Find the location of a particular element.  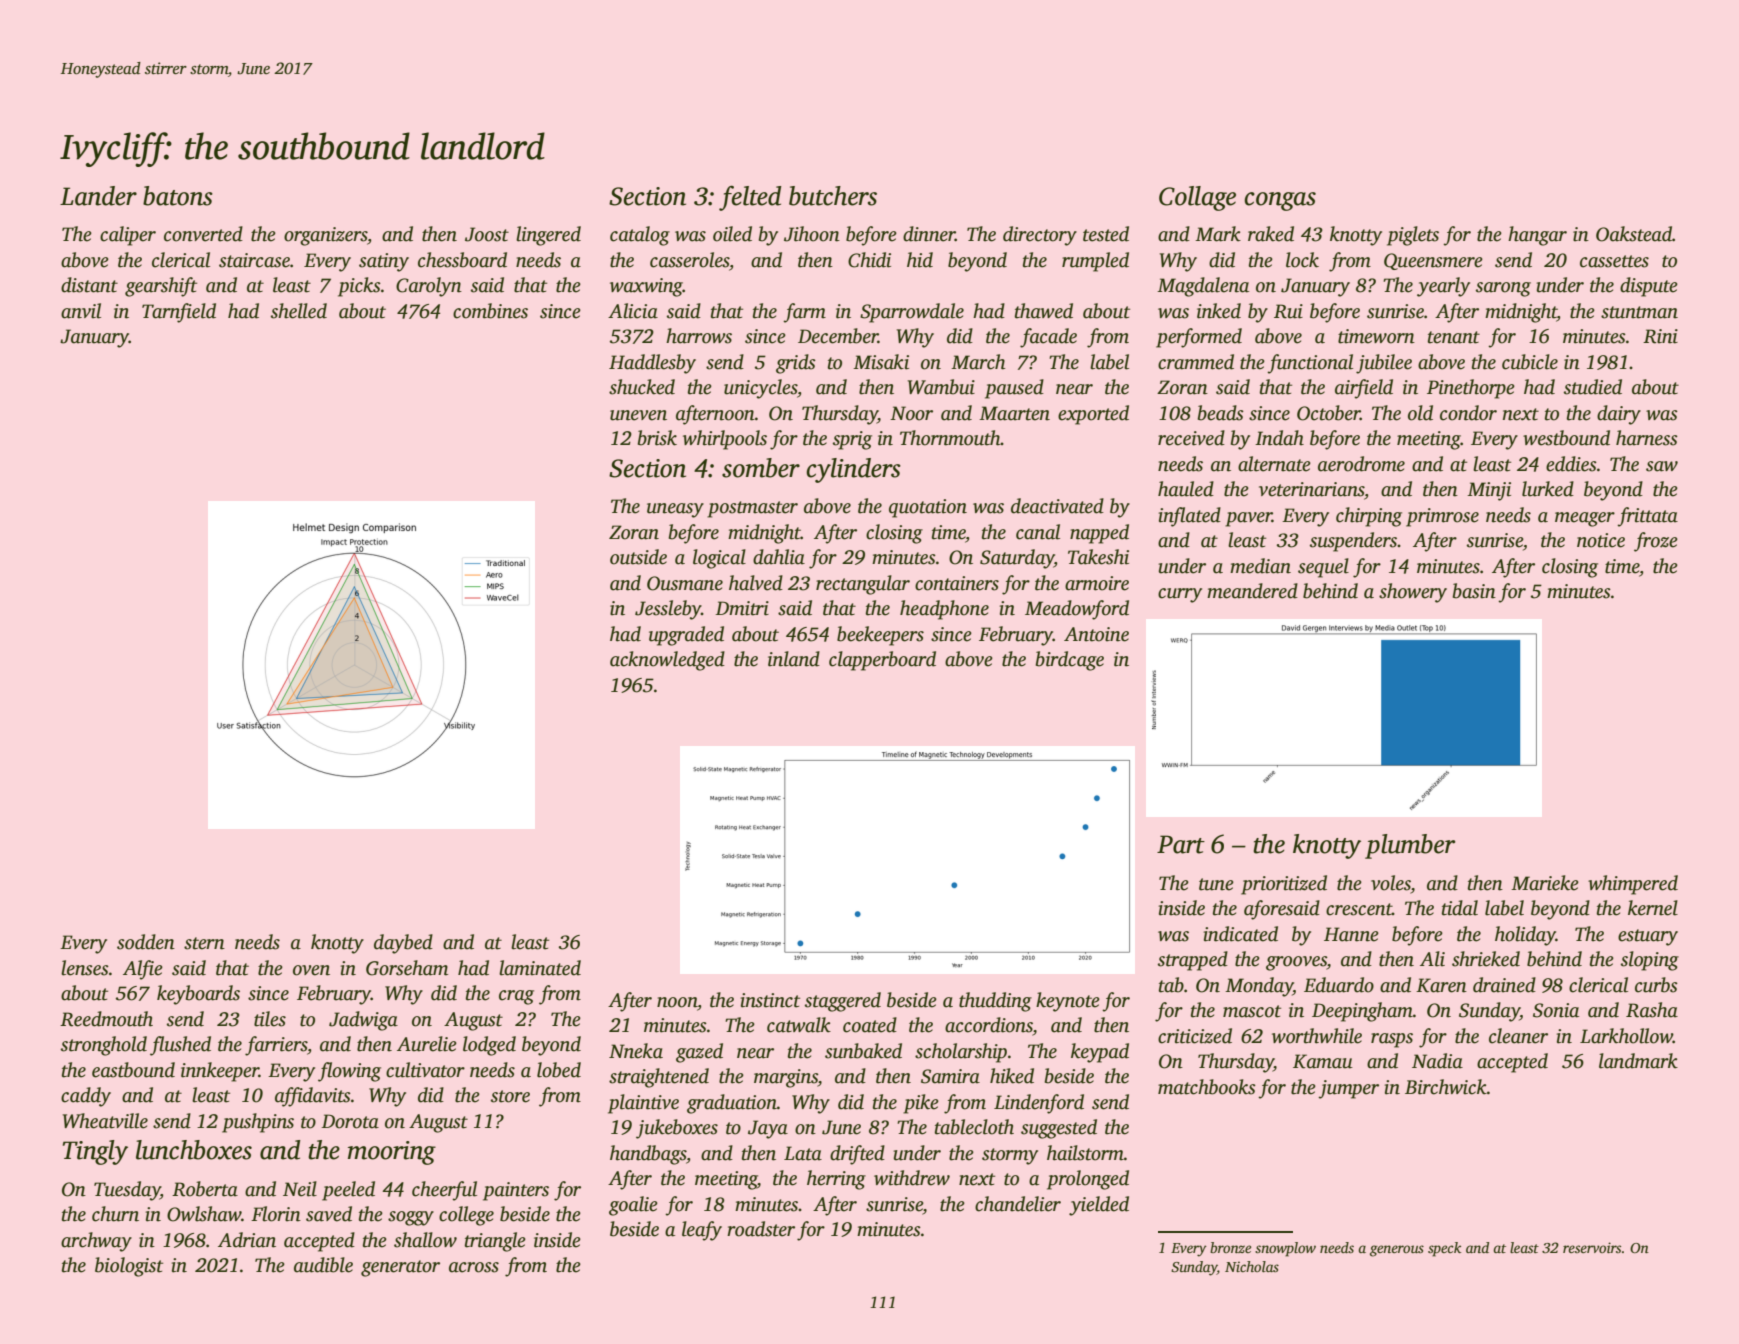

reservoirs is located at coordinates (1592, 1247).
